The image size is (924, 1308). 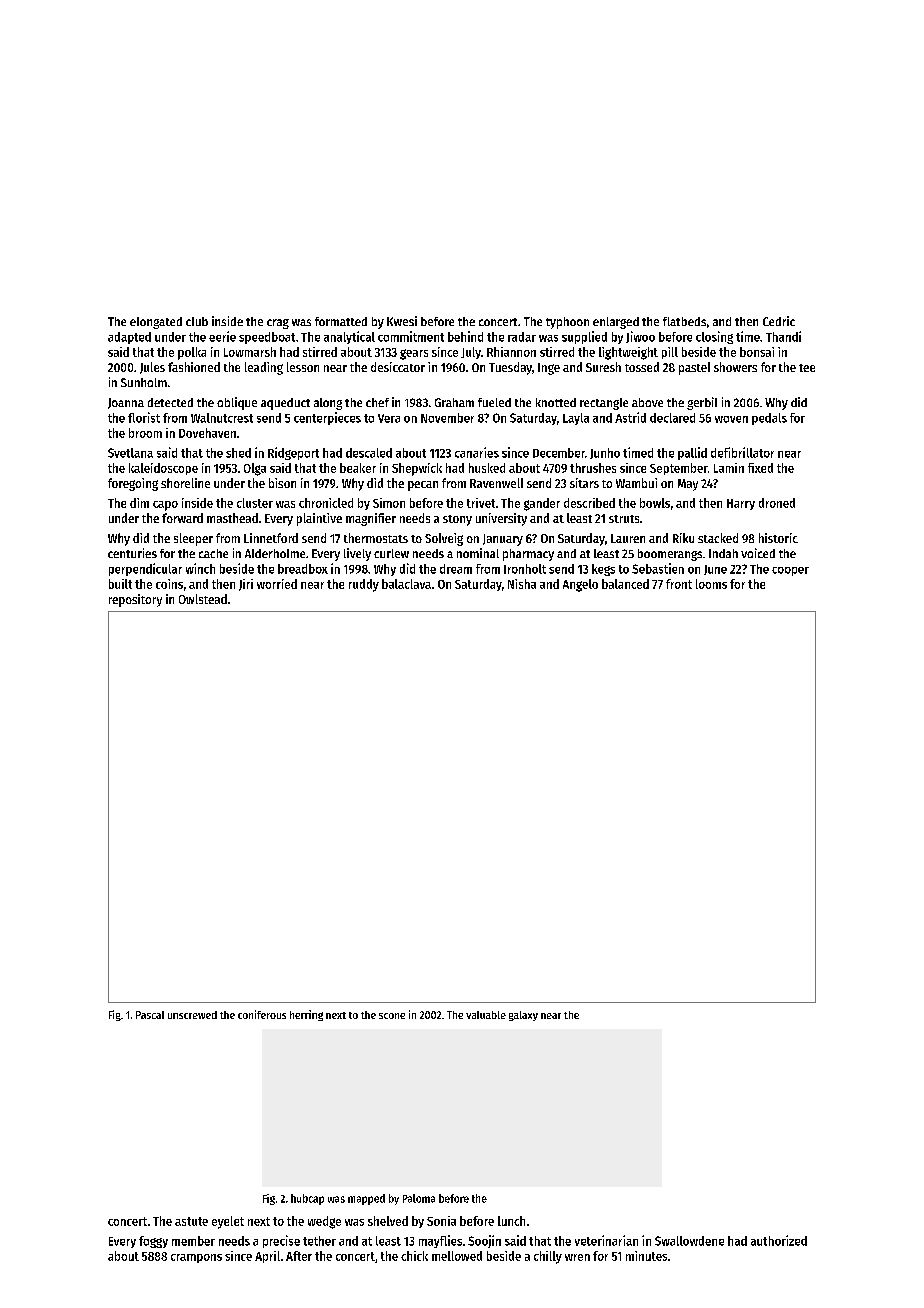 What do you see at coordinates (580, 585) in the image?
I see `Angelo` at bounding box center [580, 585].
